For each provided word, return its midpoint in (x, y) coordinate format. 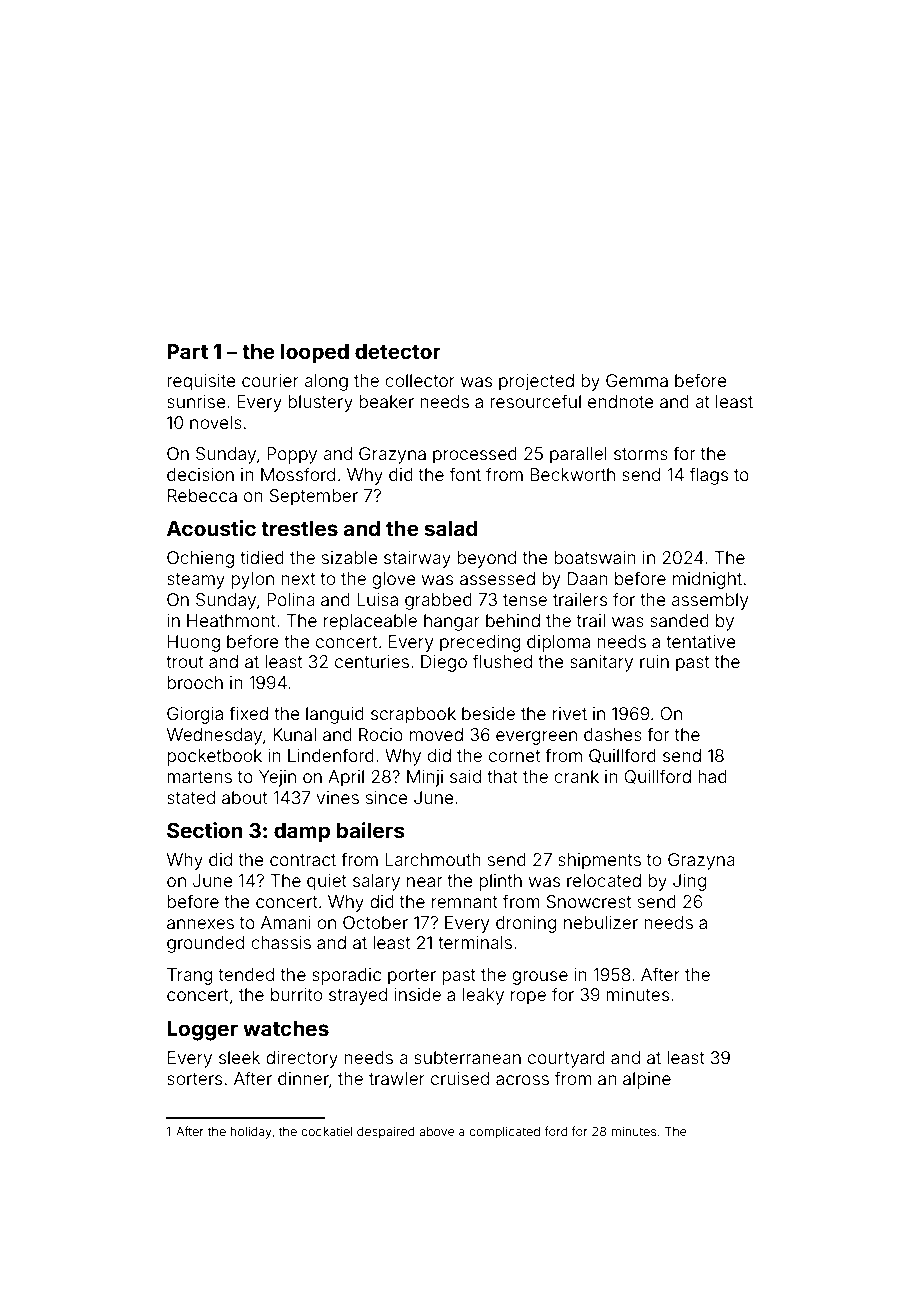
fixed (248, 713)
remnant (465, 902)
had (712, 776)
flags (709, 476)
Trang (189, 976)
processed (475, 455)
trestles (299, 528)
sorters (194, 1079)
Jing (689, 882)
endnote (621, 401)
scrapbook (413, 715)
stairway (417, 559)
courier (270, 380)
